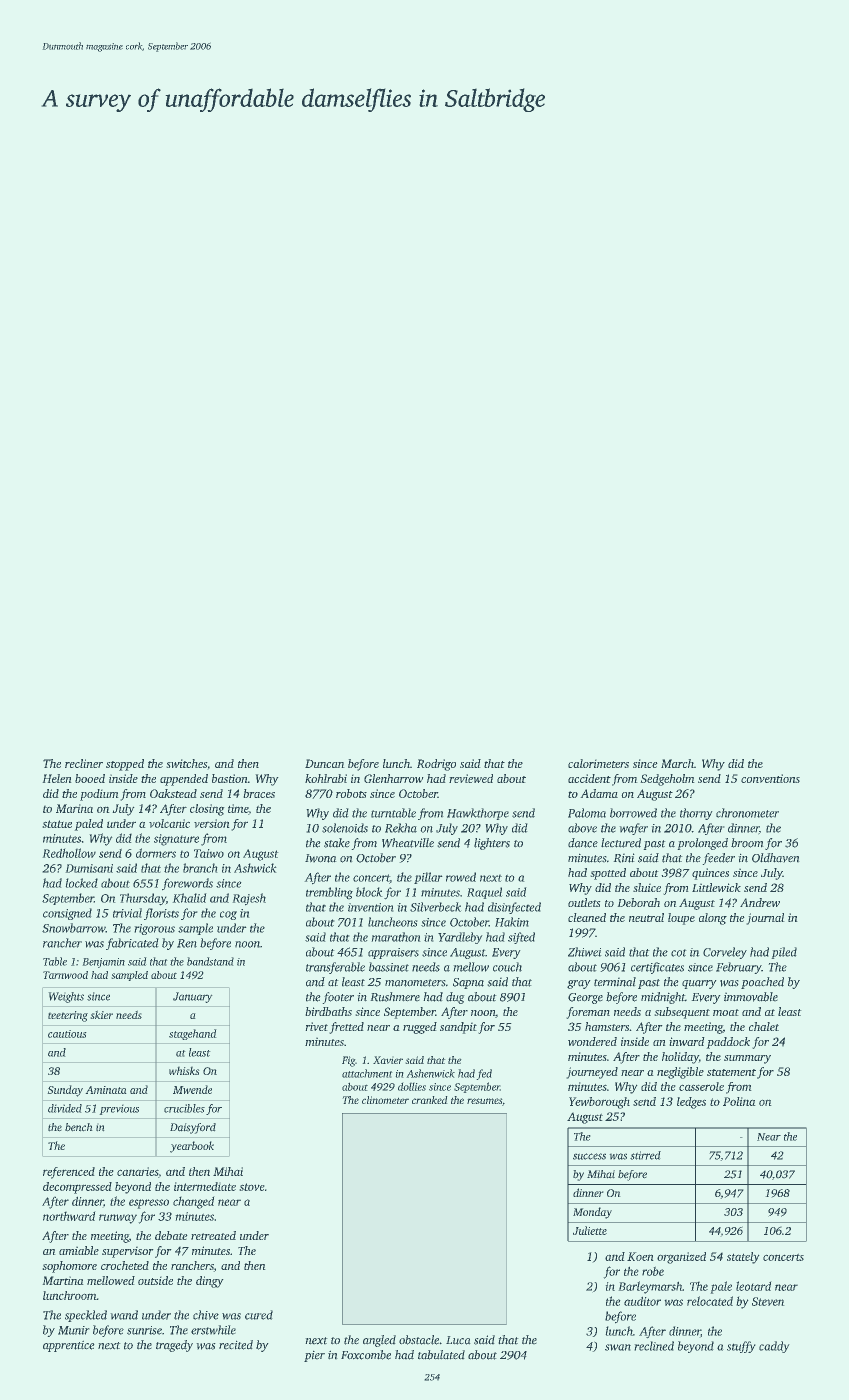 The height and width of the document is (1400, 849). What do you see at coordinates (468, 983) in the document?
I see `Sapna` at bounding box center [468, 983].
